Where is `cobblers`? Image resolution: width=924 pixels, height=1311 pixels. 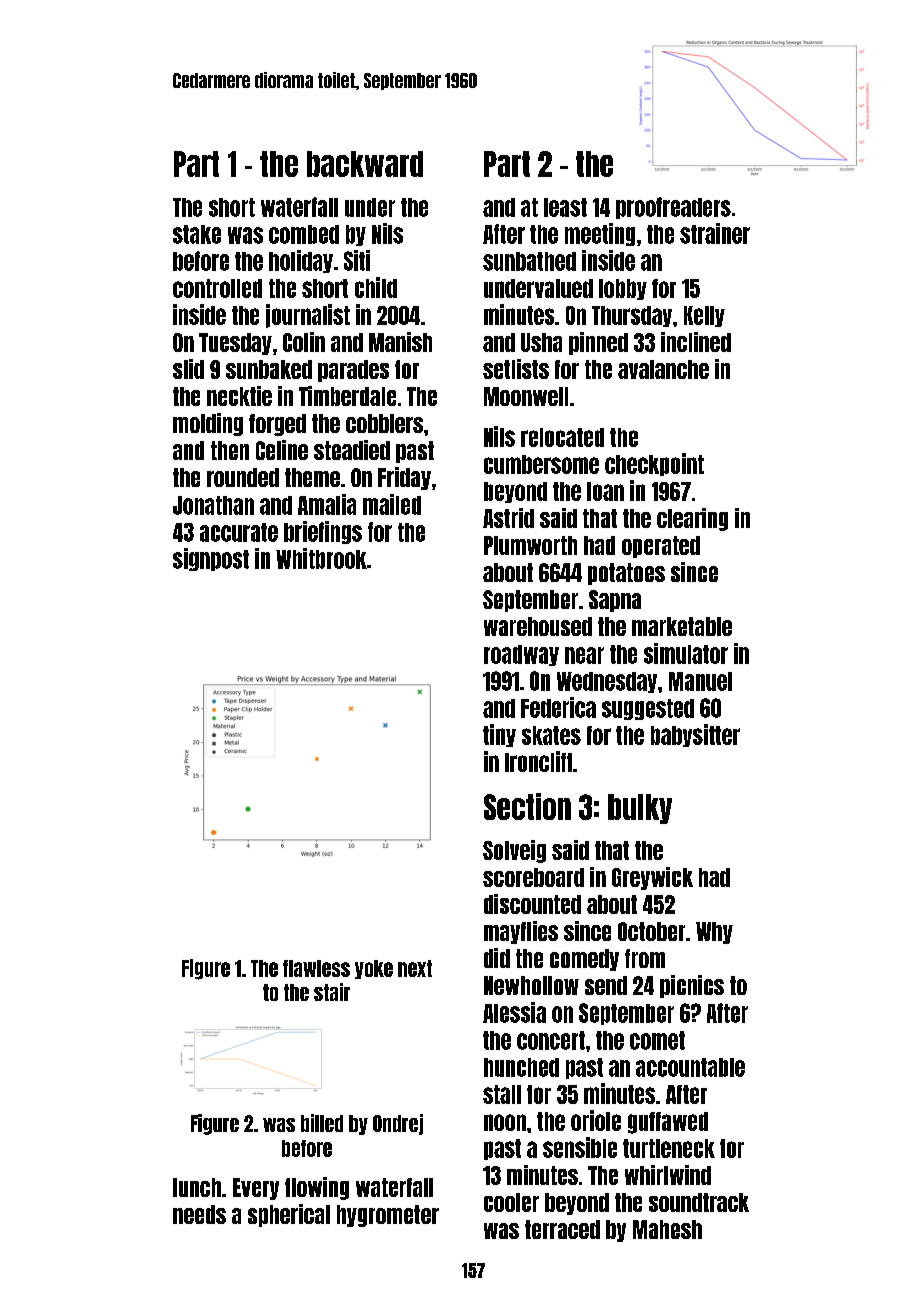
cobblers is located at coordinates (384, 423).
